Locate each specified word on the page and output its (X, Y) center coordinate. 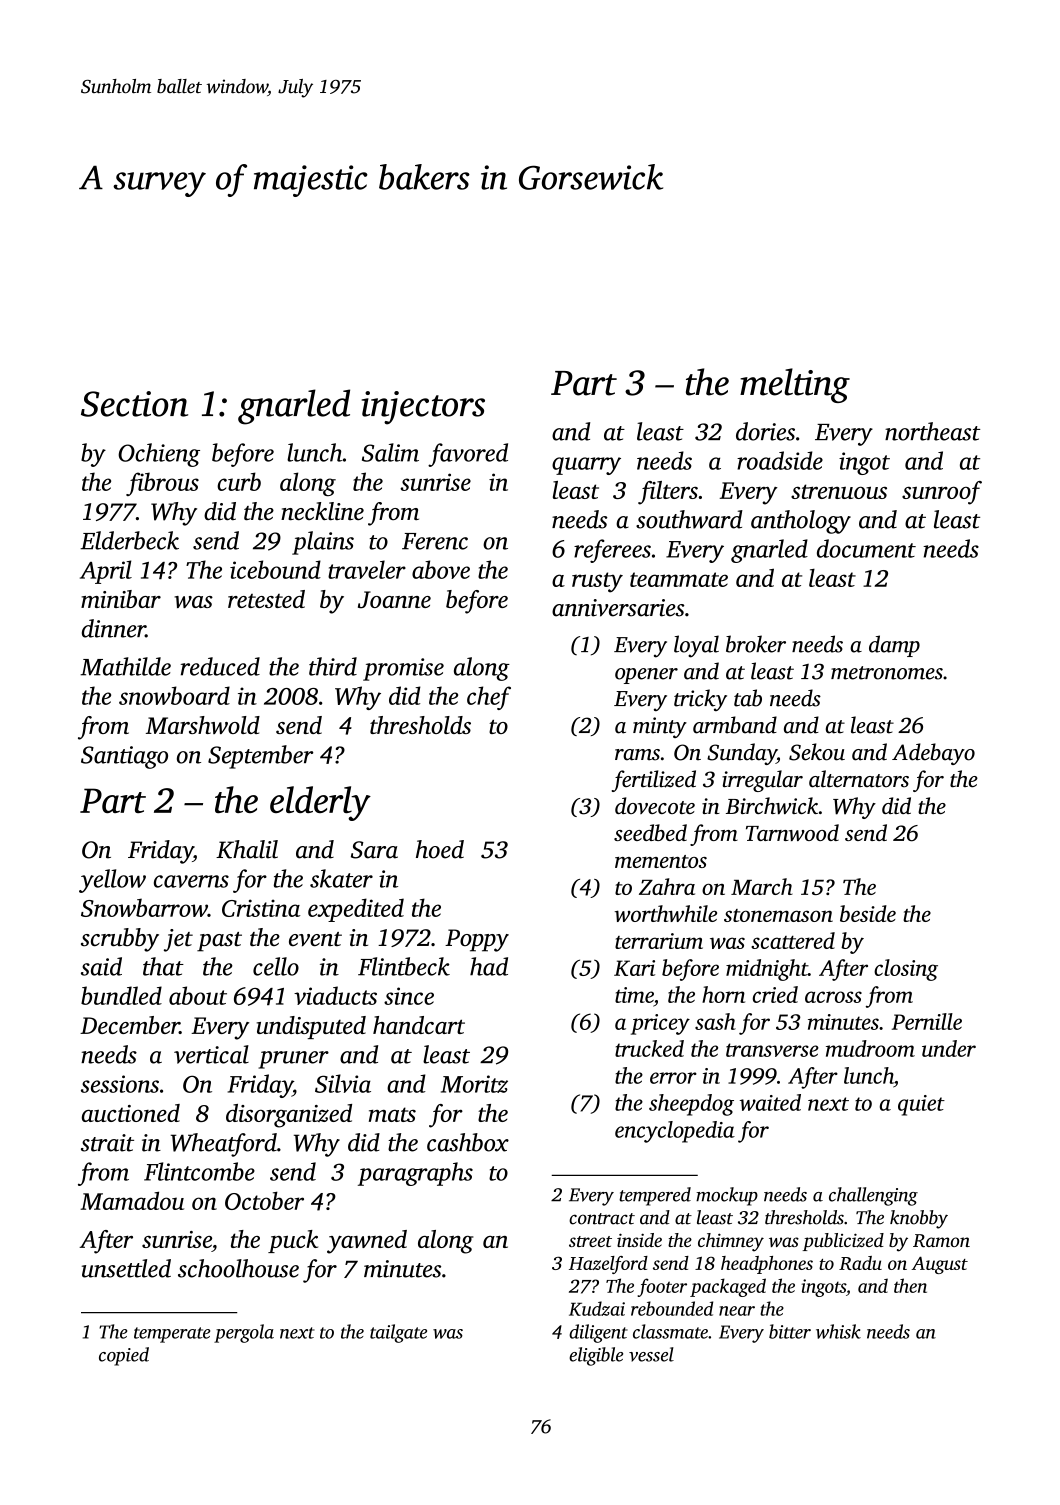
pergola (244, 1333)
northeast (932, 431)
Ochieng (159, 455)
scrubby (120, 940)
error (673, 1078)
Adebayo (933, 754)
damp (894, 646)
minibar (121, 599)
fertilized (654, 781)
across (833, 997)
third (333, 666)
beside (868, 913)
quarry (586, 466)
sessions (120, 1084)
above (441, 569)
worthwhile (666, 913)
